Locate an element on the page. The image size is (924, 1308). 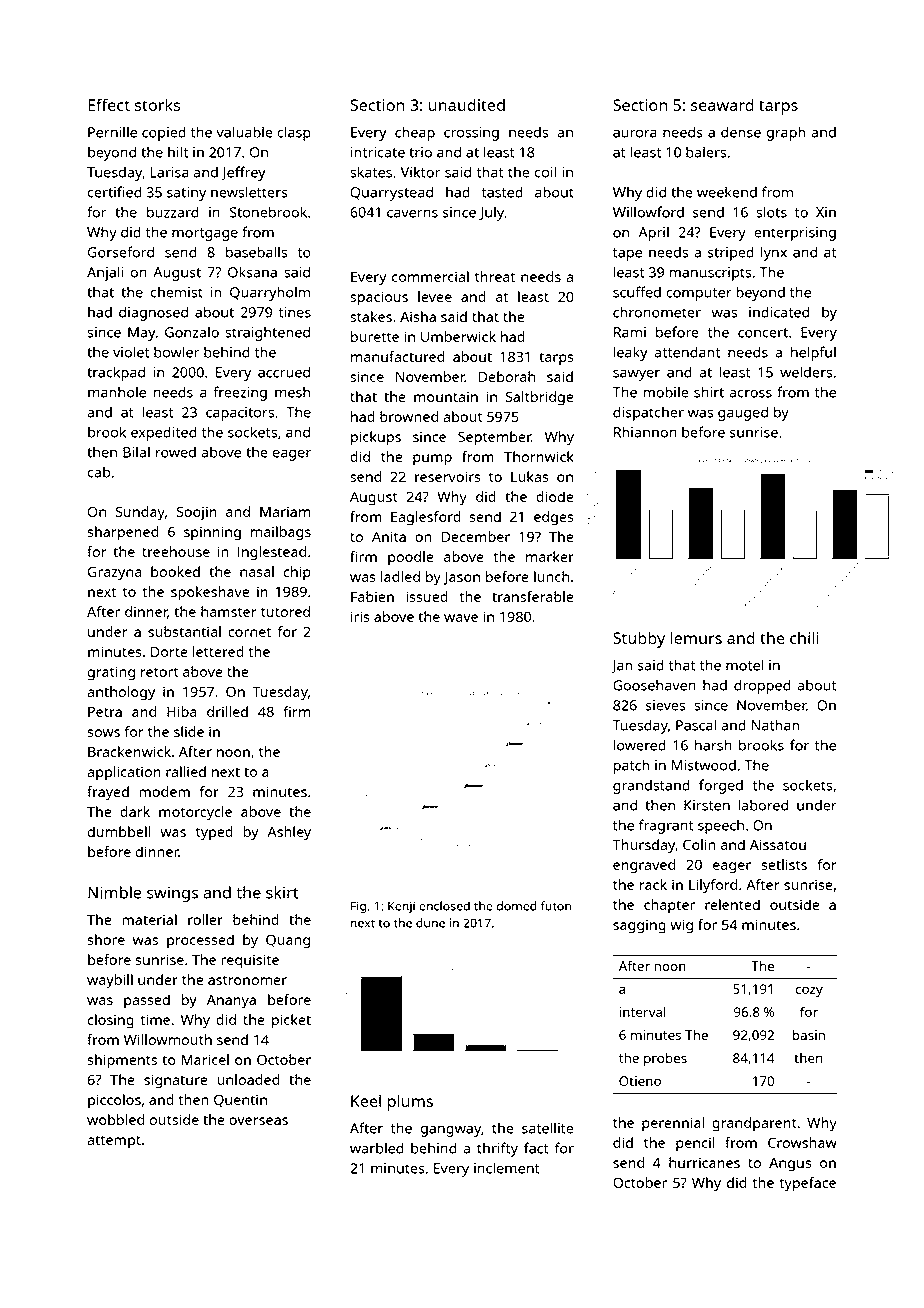
shipments is located at coordinates (122, 1061).
